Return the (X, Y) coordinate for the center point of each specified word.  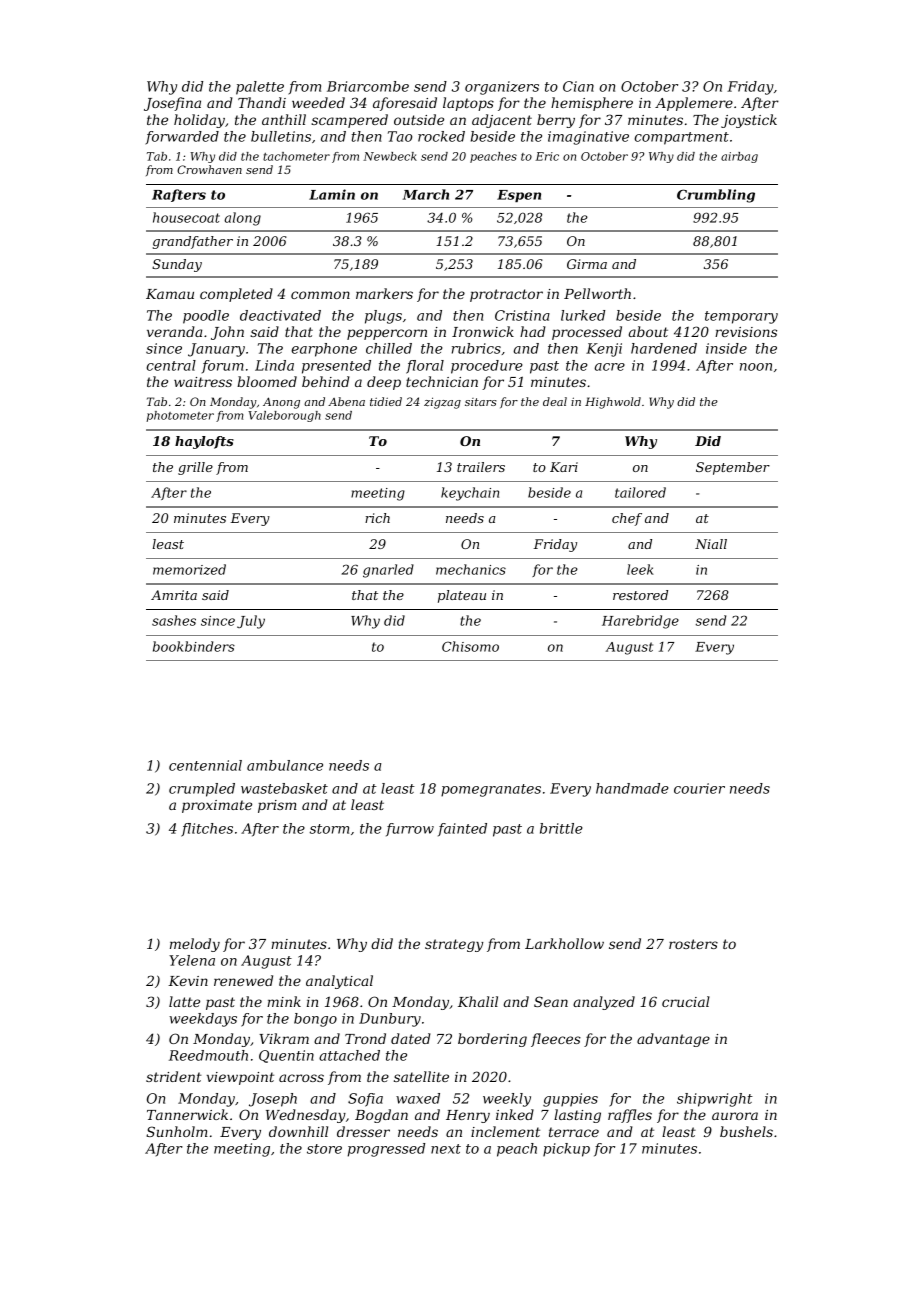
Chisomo (470, 646)
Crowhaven (209, 169)
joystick (749, 121)
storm (329, 829)
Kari (564, 467)
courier (699, 788)
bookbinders (194, 646)
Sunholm (177, 1131)
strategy (454, 945)
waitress (203, 382)
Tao (400, 136)
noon (756, 367)
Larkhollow (564, 943)
